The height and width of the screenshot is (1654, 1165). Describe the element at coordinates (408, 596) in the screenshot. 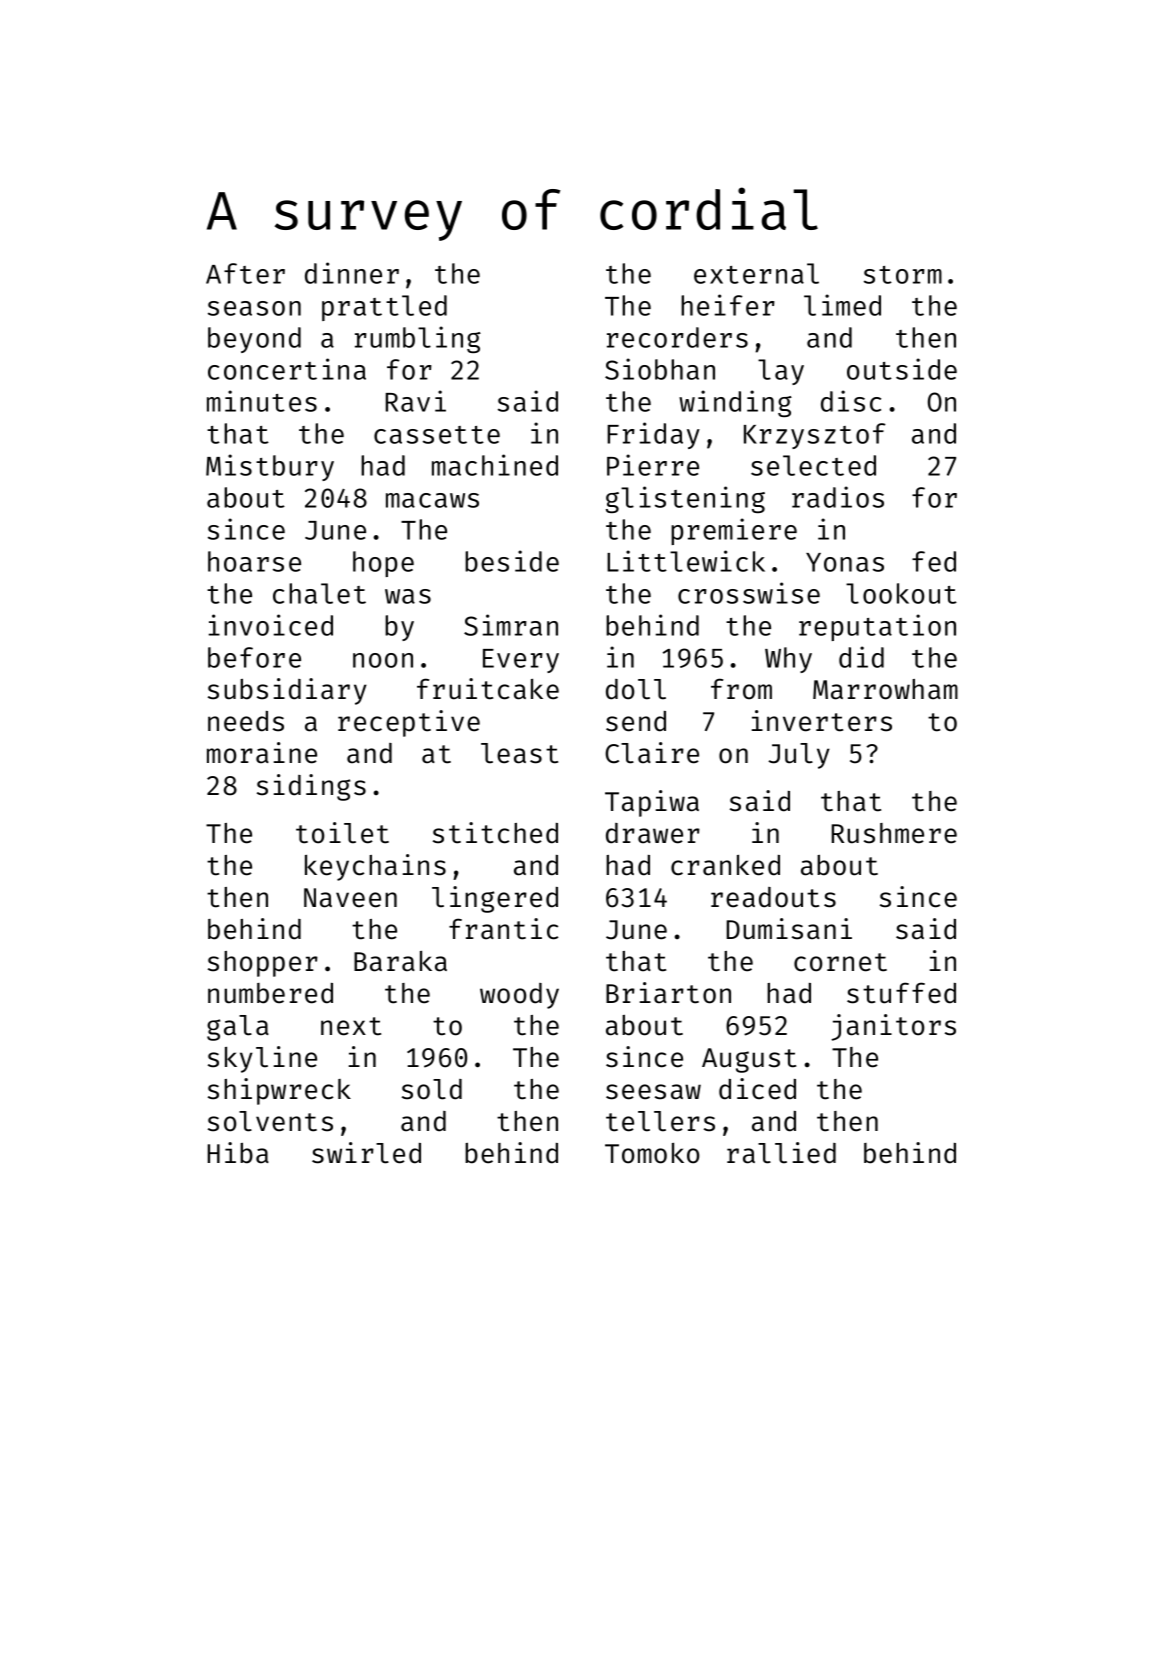

I see `was` at that location.
